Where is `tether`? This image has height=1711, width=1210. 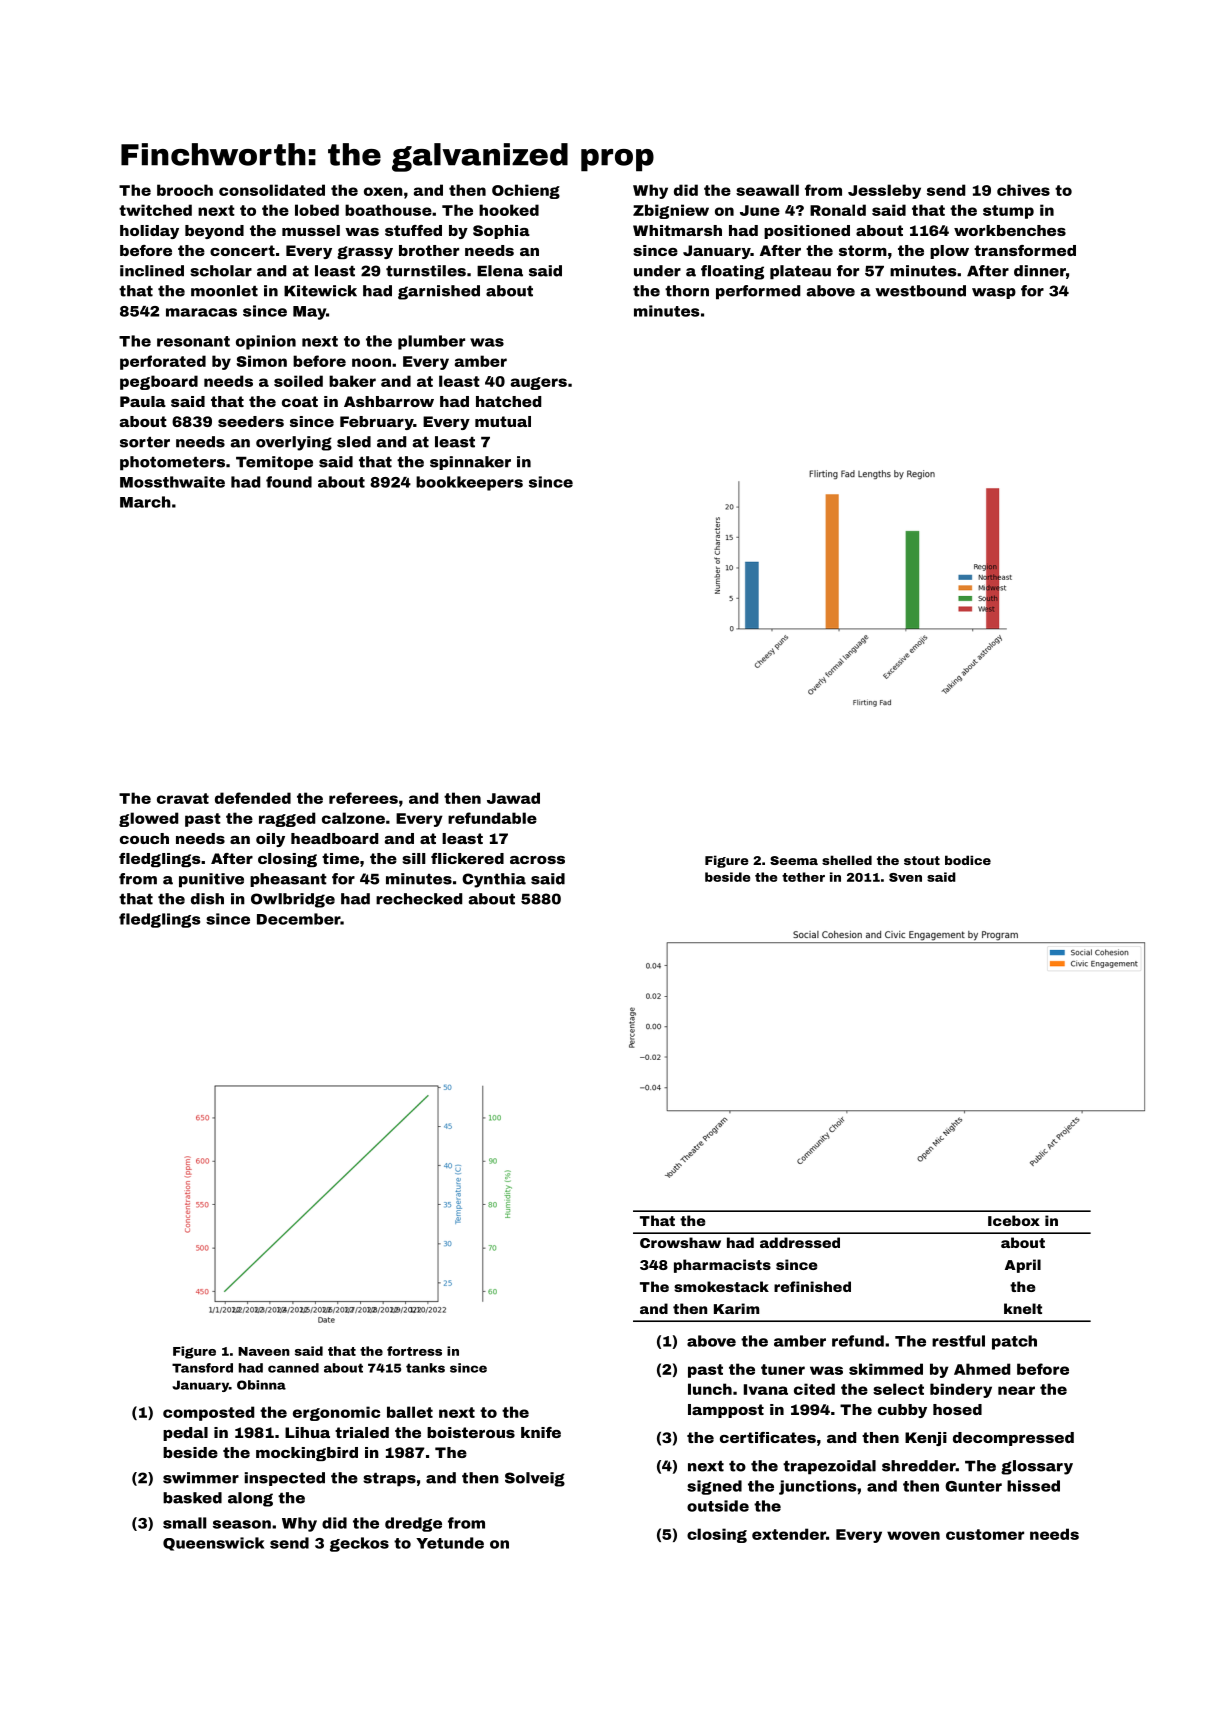
tether is located at coordinates (803, 877).
